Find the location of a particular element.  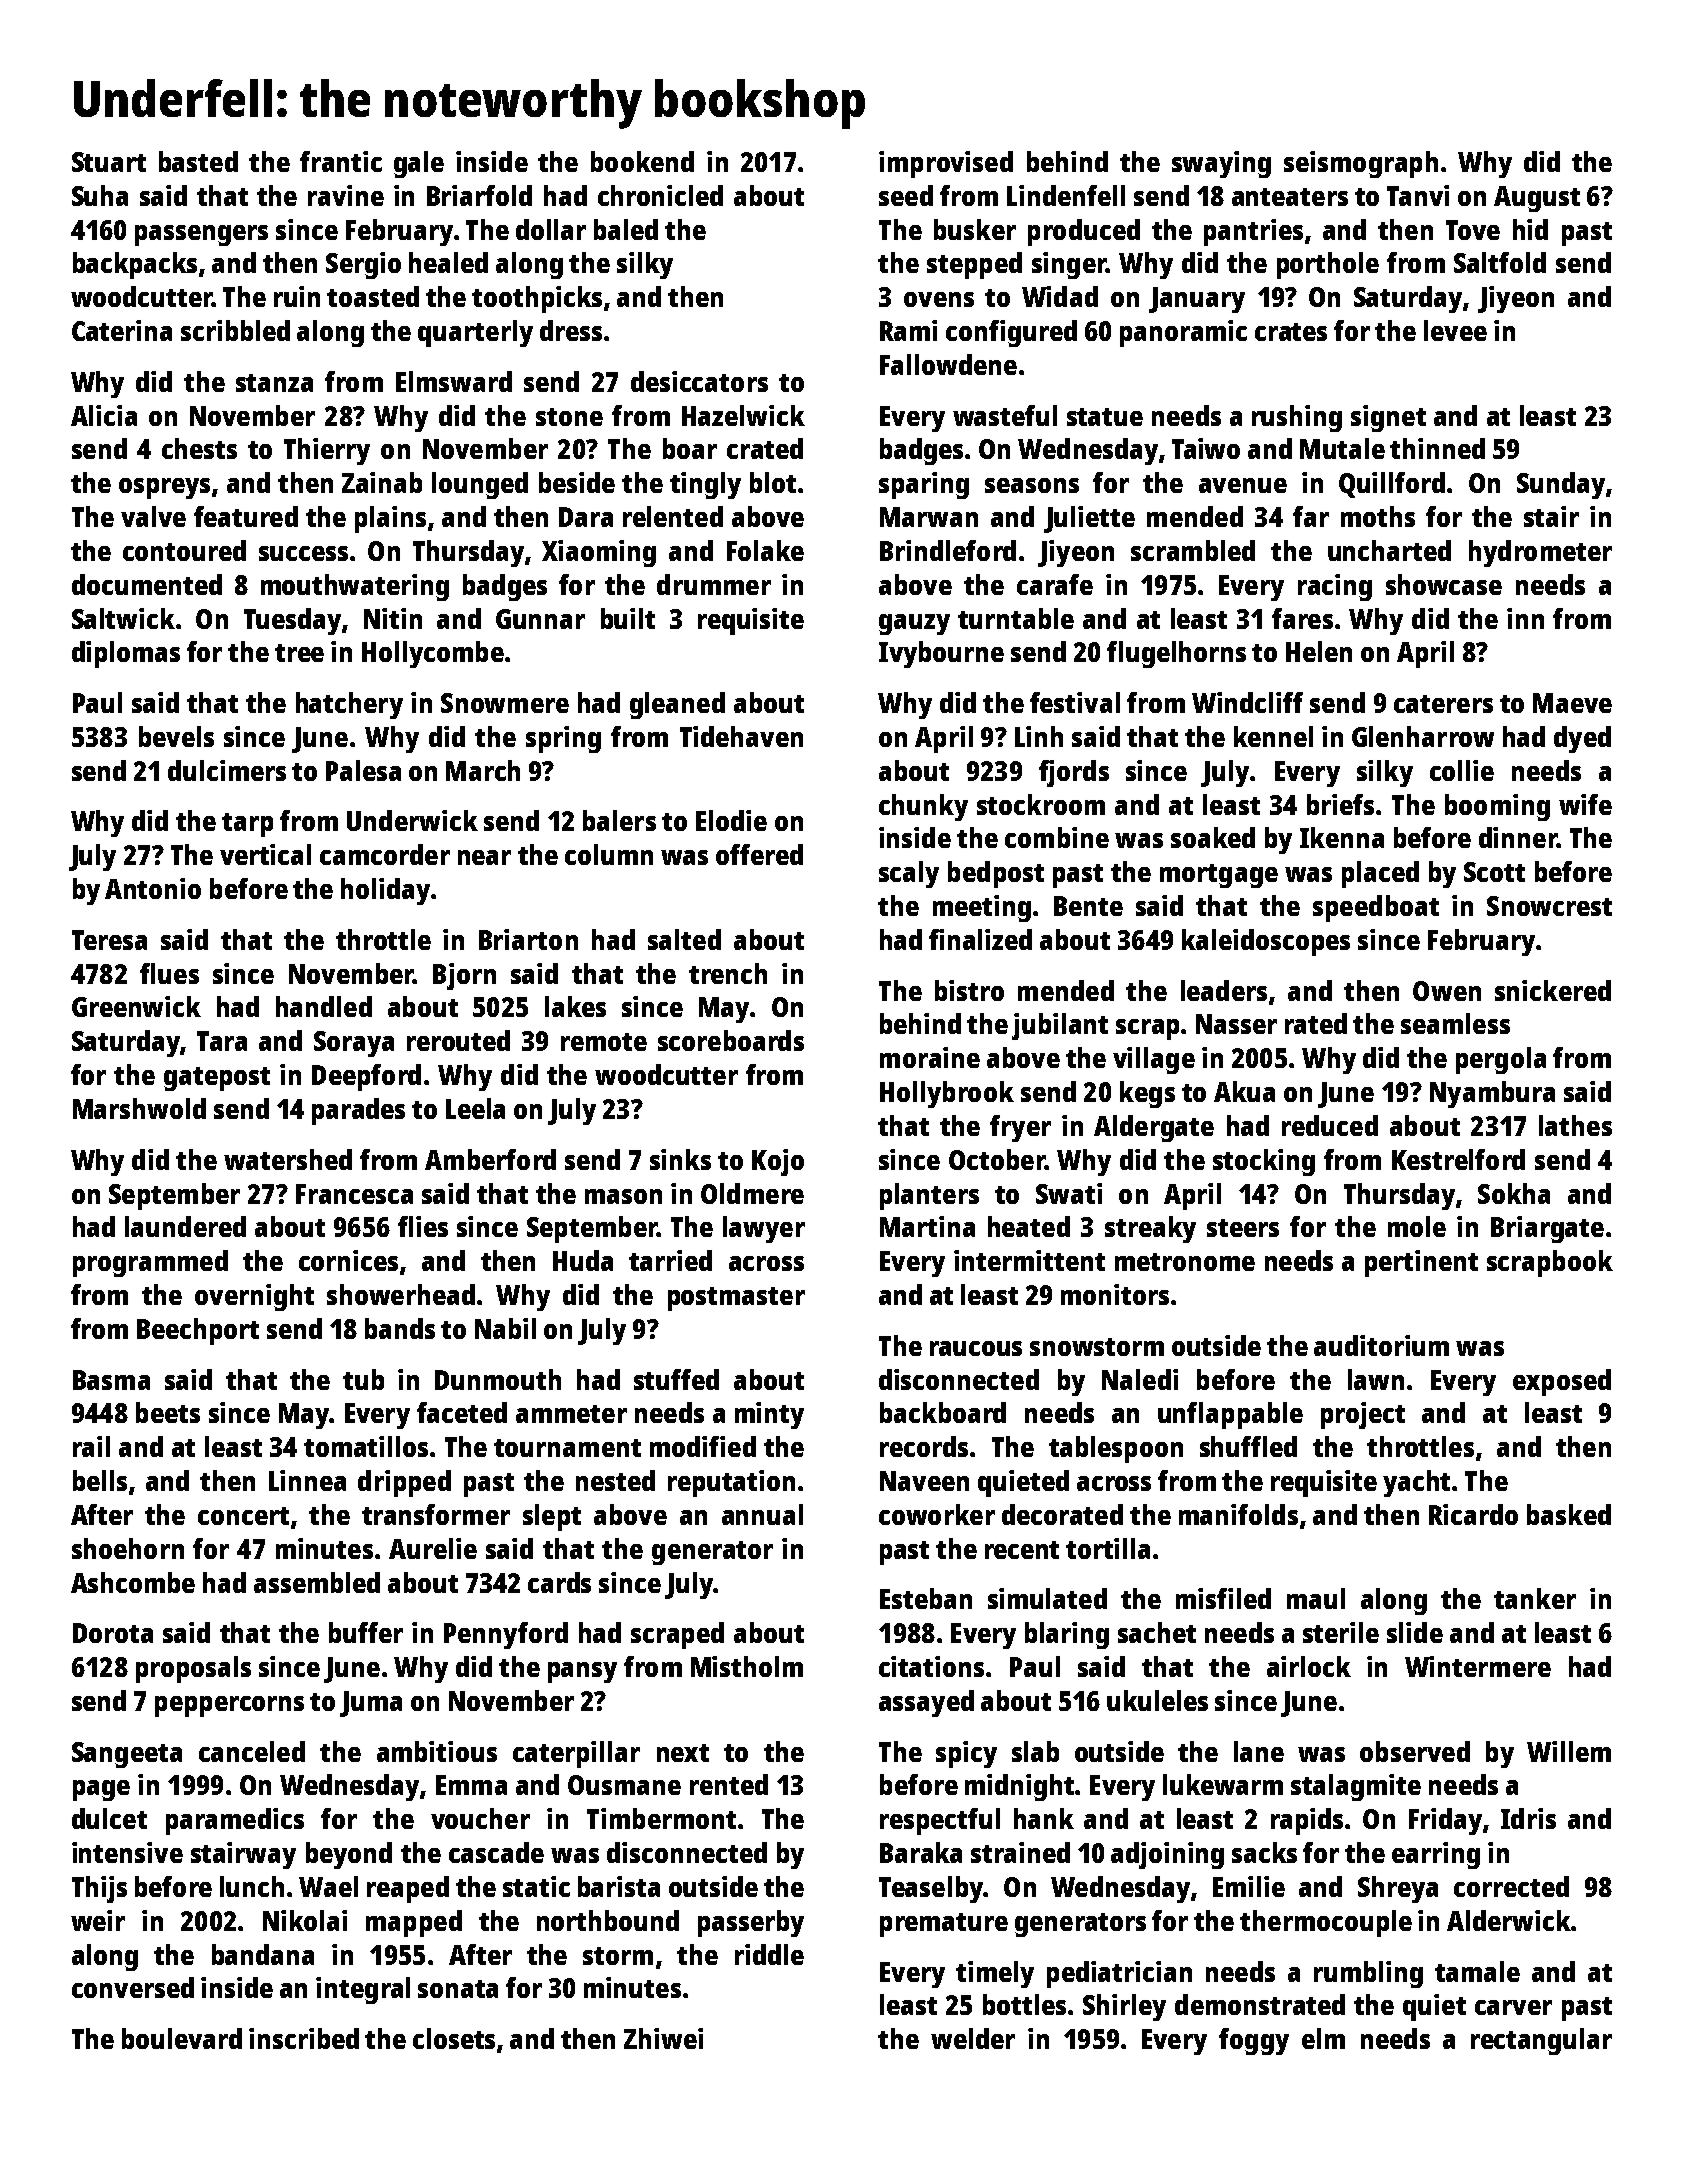

salted is located at coordinates (684, 939).
